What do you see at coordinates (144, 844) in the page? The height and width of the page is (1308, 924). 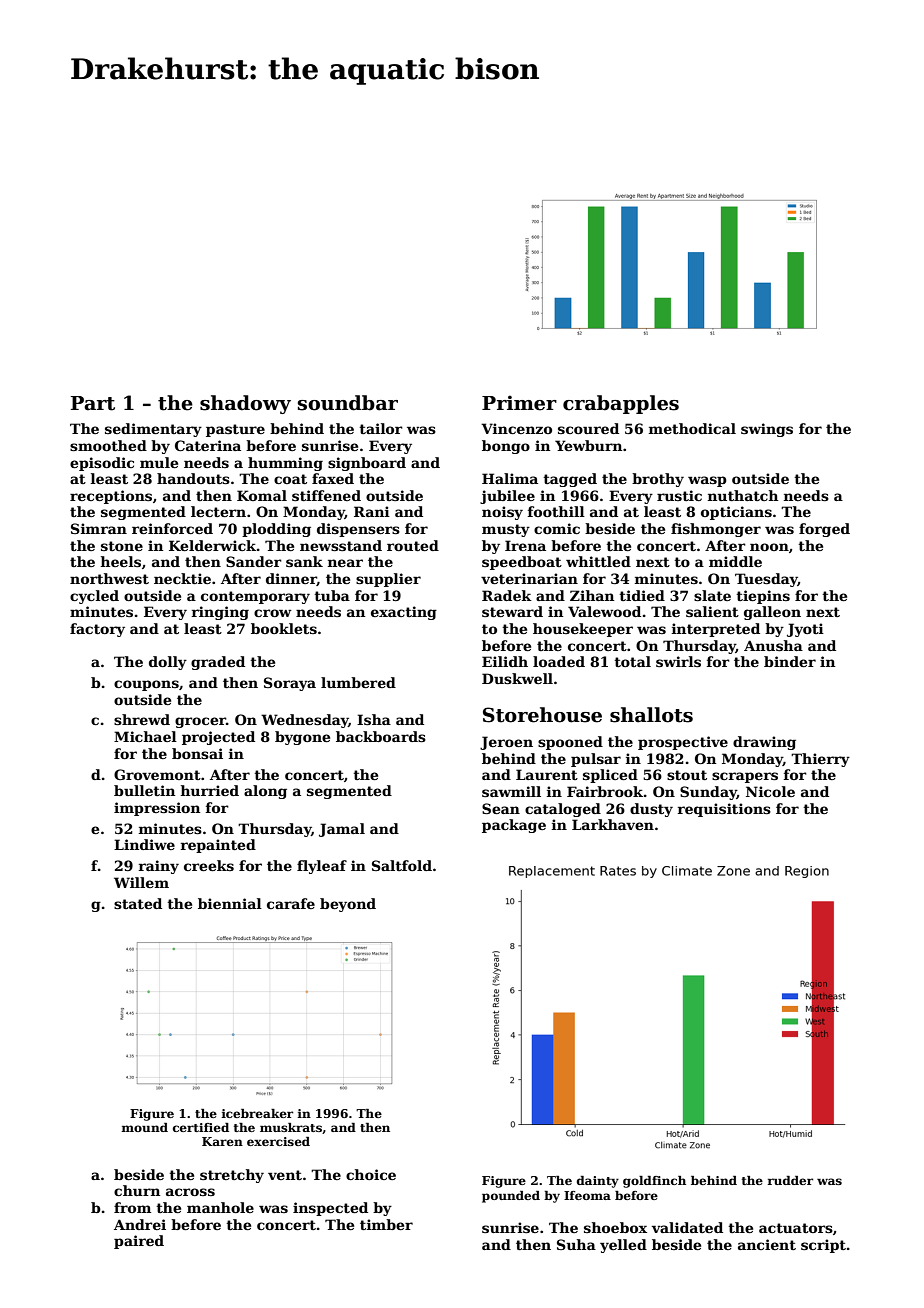 I see `Lindiwe` at bounding box center [144, 844].
